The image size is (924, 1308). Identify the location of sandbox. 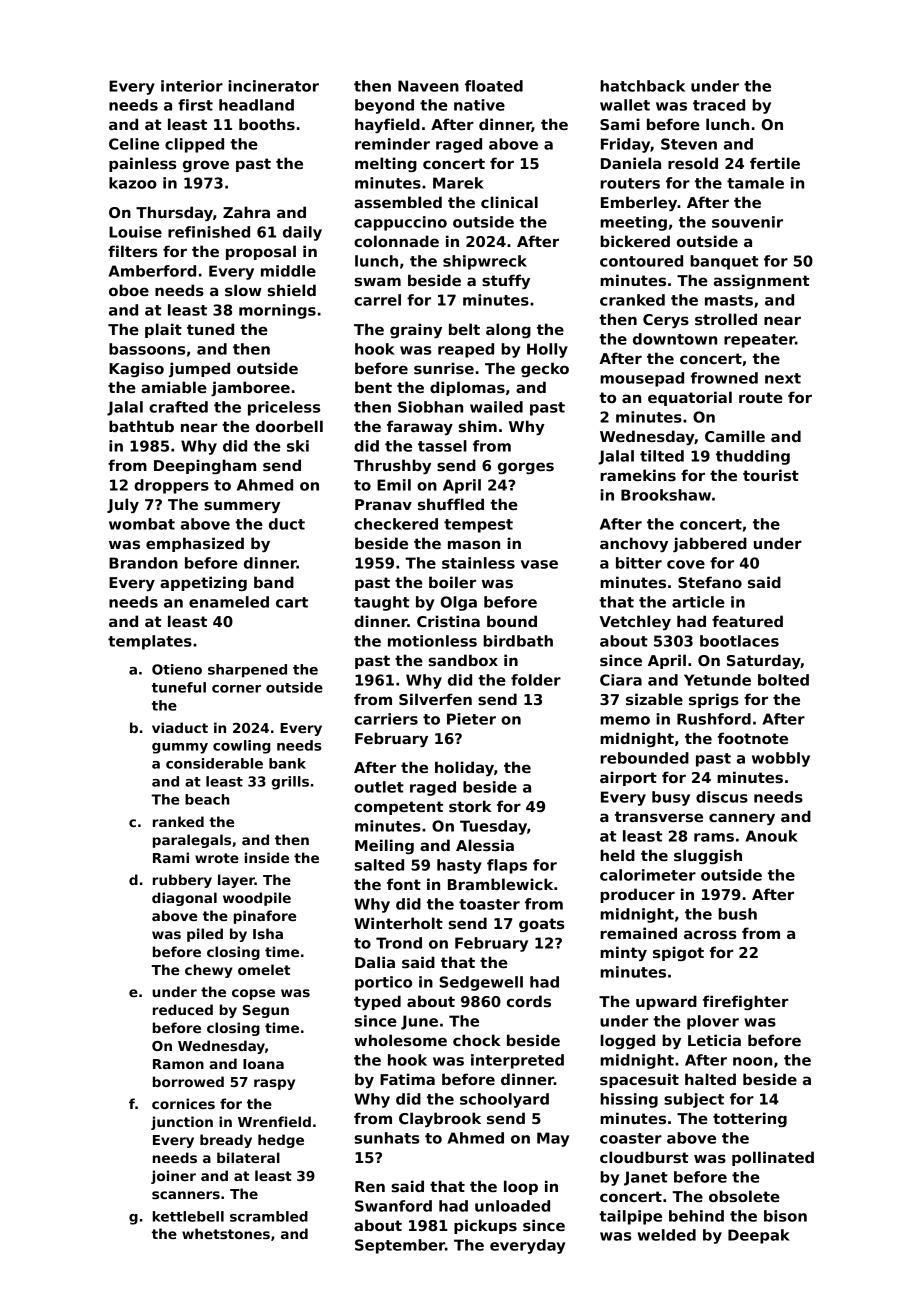
(463, 660).
